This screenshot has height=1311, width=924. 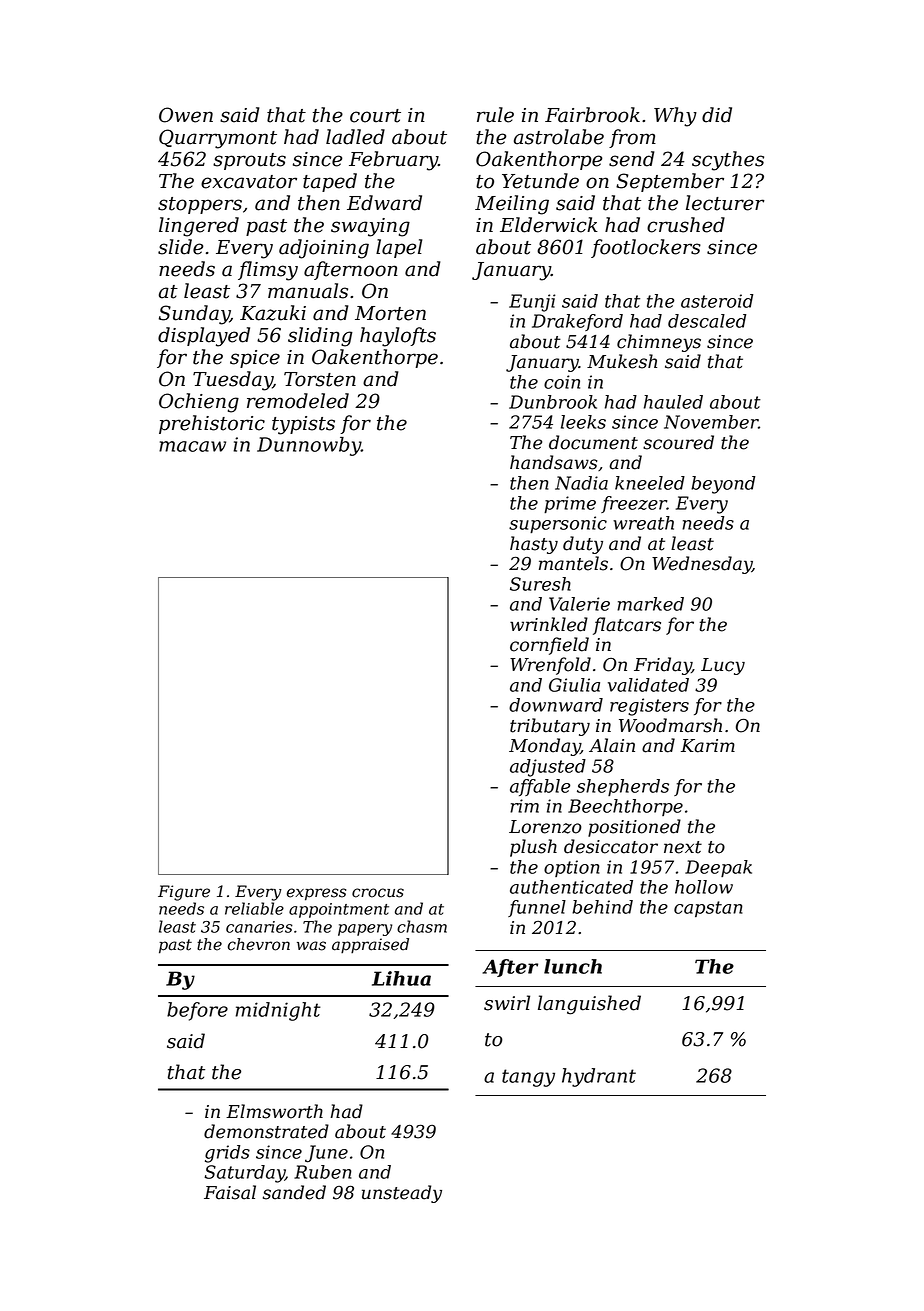 What do you see at coordinates (549, 646) in the screenshot?
I see `cornfield` at bounding box center [549, 646].
